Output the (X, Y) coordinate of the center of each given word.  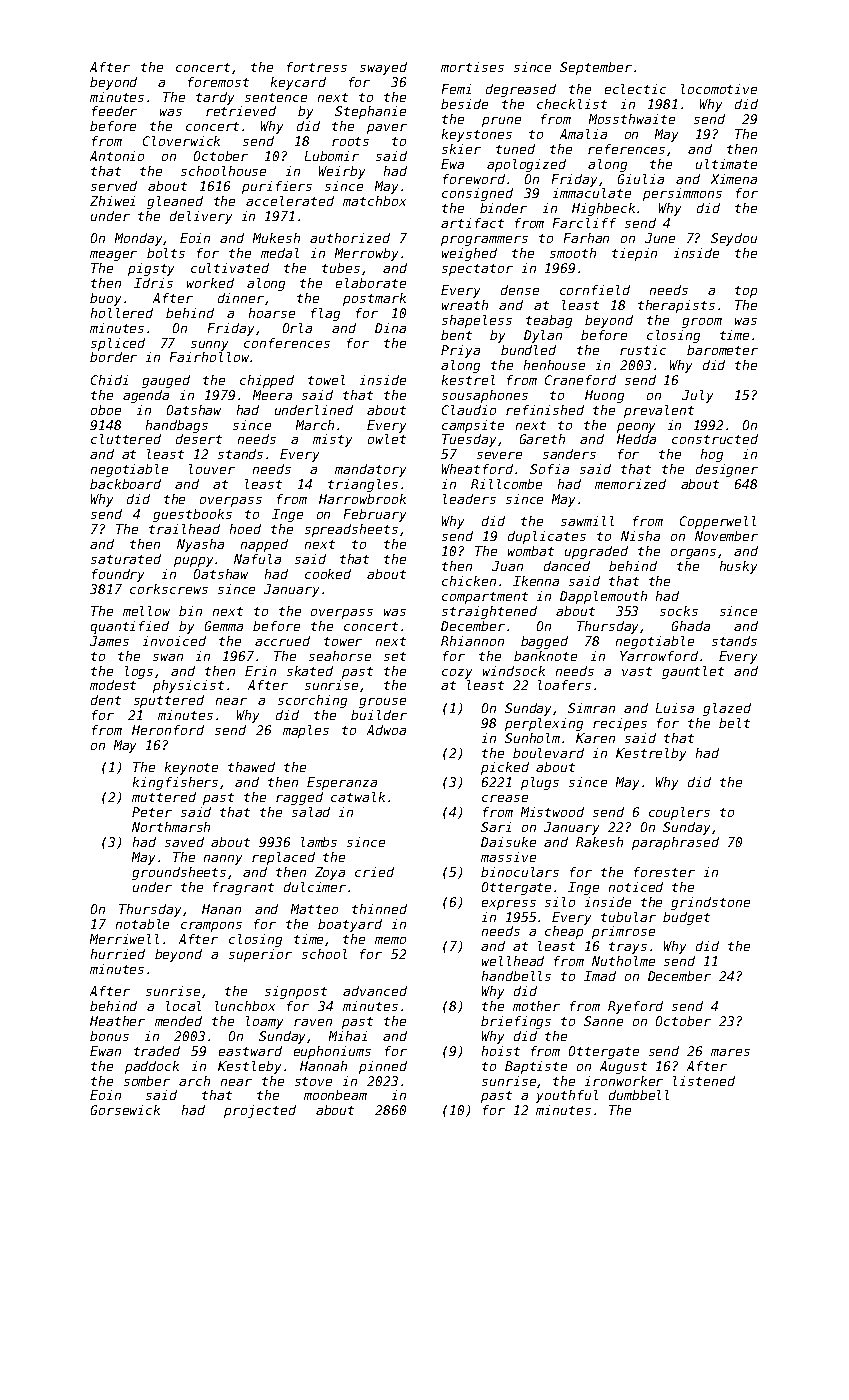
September (596, 68)
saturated (126, 559)
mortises (472, 67)
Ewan (105, 1051)
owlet (387, 439)
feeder (114, 111)
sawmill (587, 521)
